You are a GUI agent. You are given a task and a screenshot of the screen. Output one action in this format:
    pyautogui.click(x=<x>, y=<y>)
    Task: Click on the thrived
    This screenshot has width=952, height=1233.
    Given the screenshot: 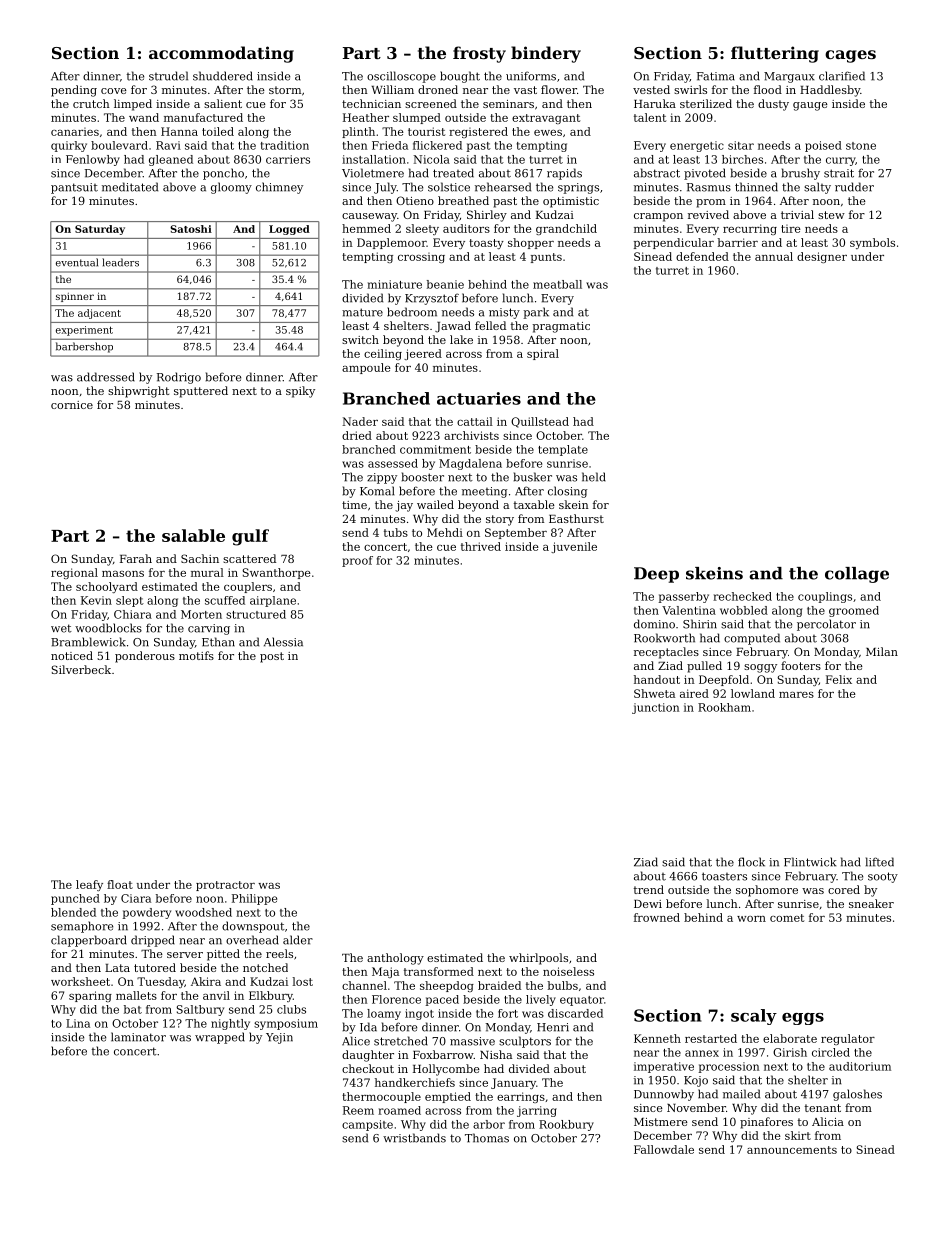 What is the action you would take?
    pyautogui.click(x=481, y=546)
